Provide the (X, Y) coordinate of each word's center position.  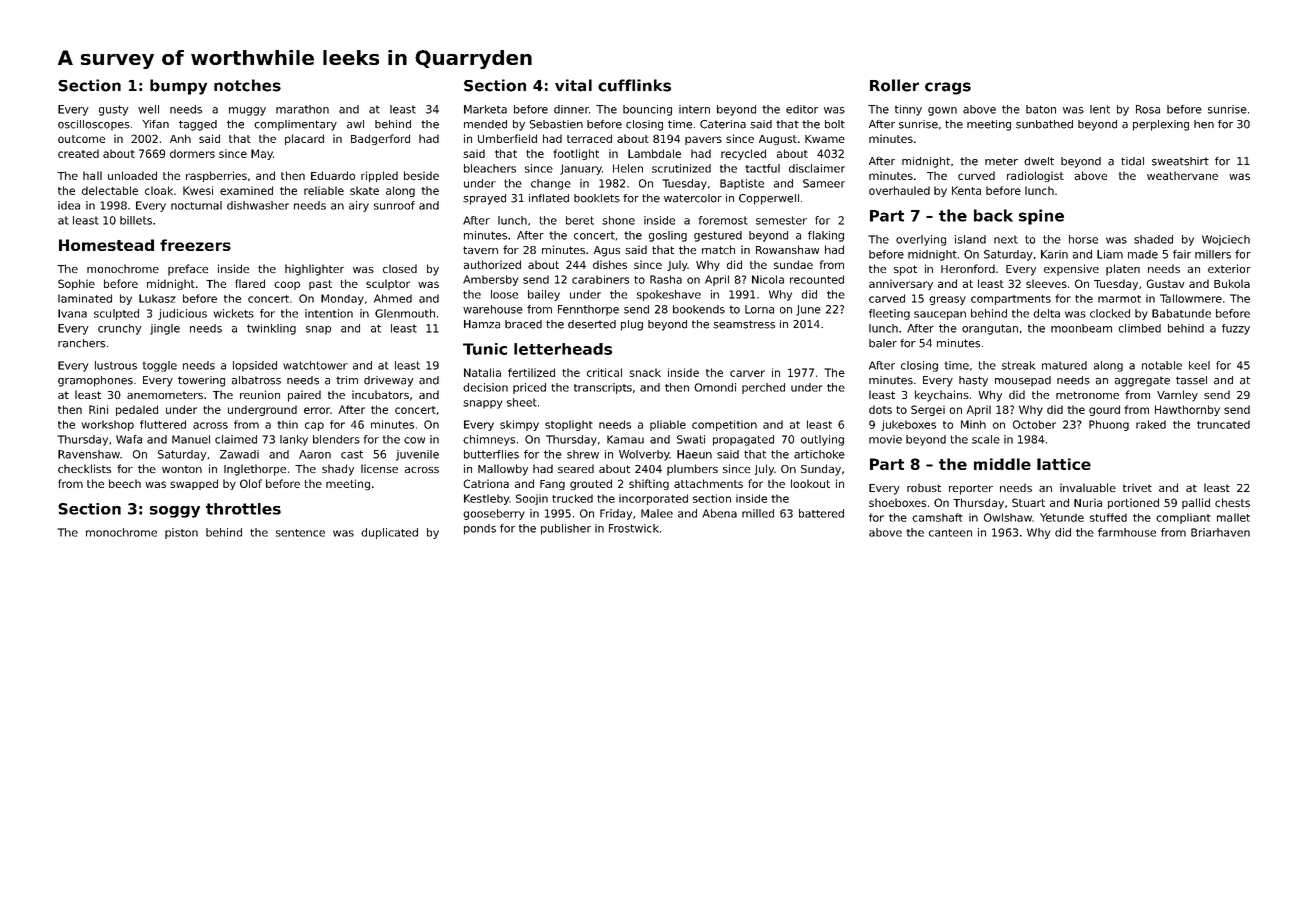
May (262, 154)
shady (338, 470)
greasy (947, 300)
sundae (793, 264)
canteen (950, 533)
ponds (480, 529)
